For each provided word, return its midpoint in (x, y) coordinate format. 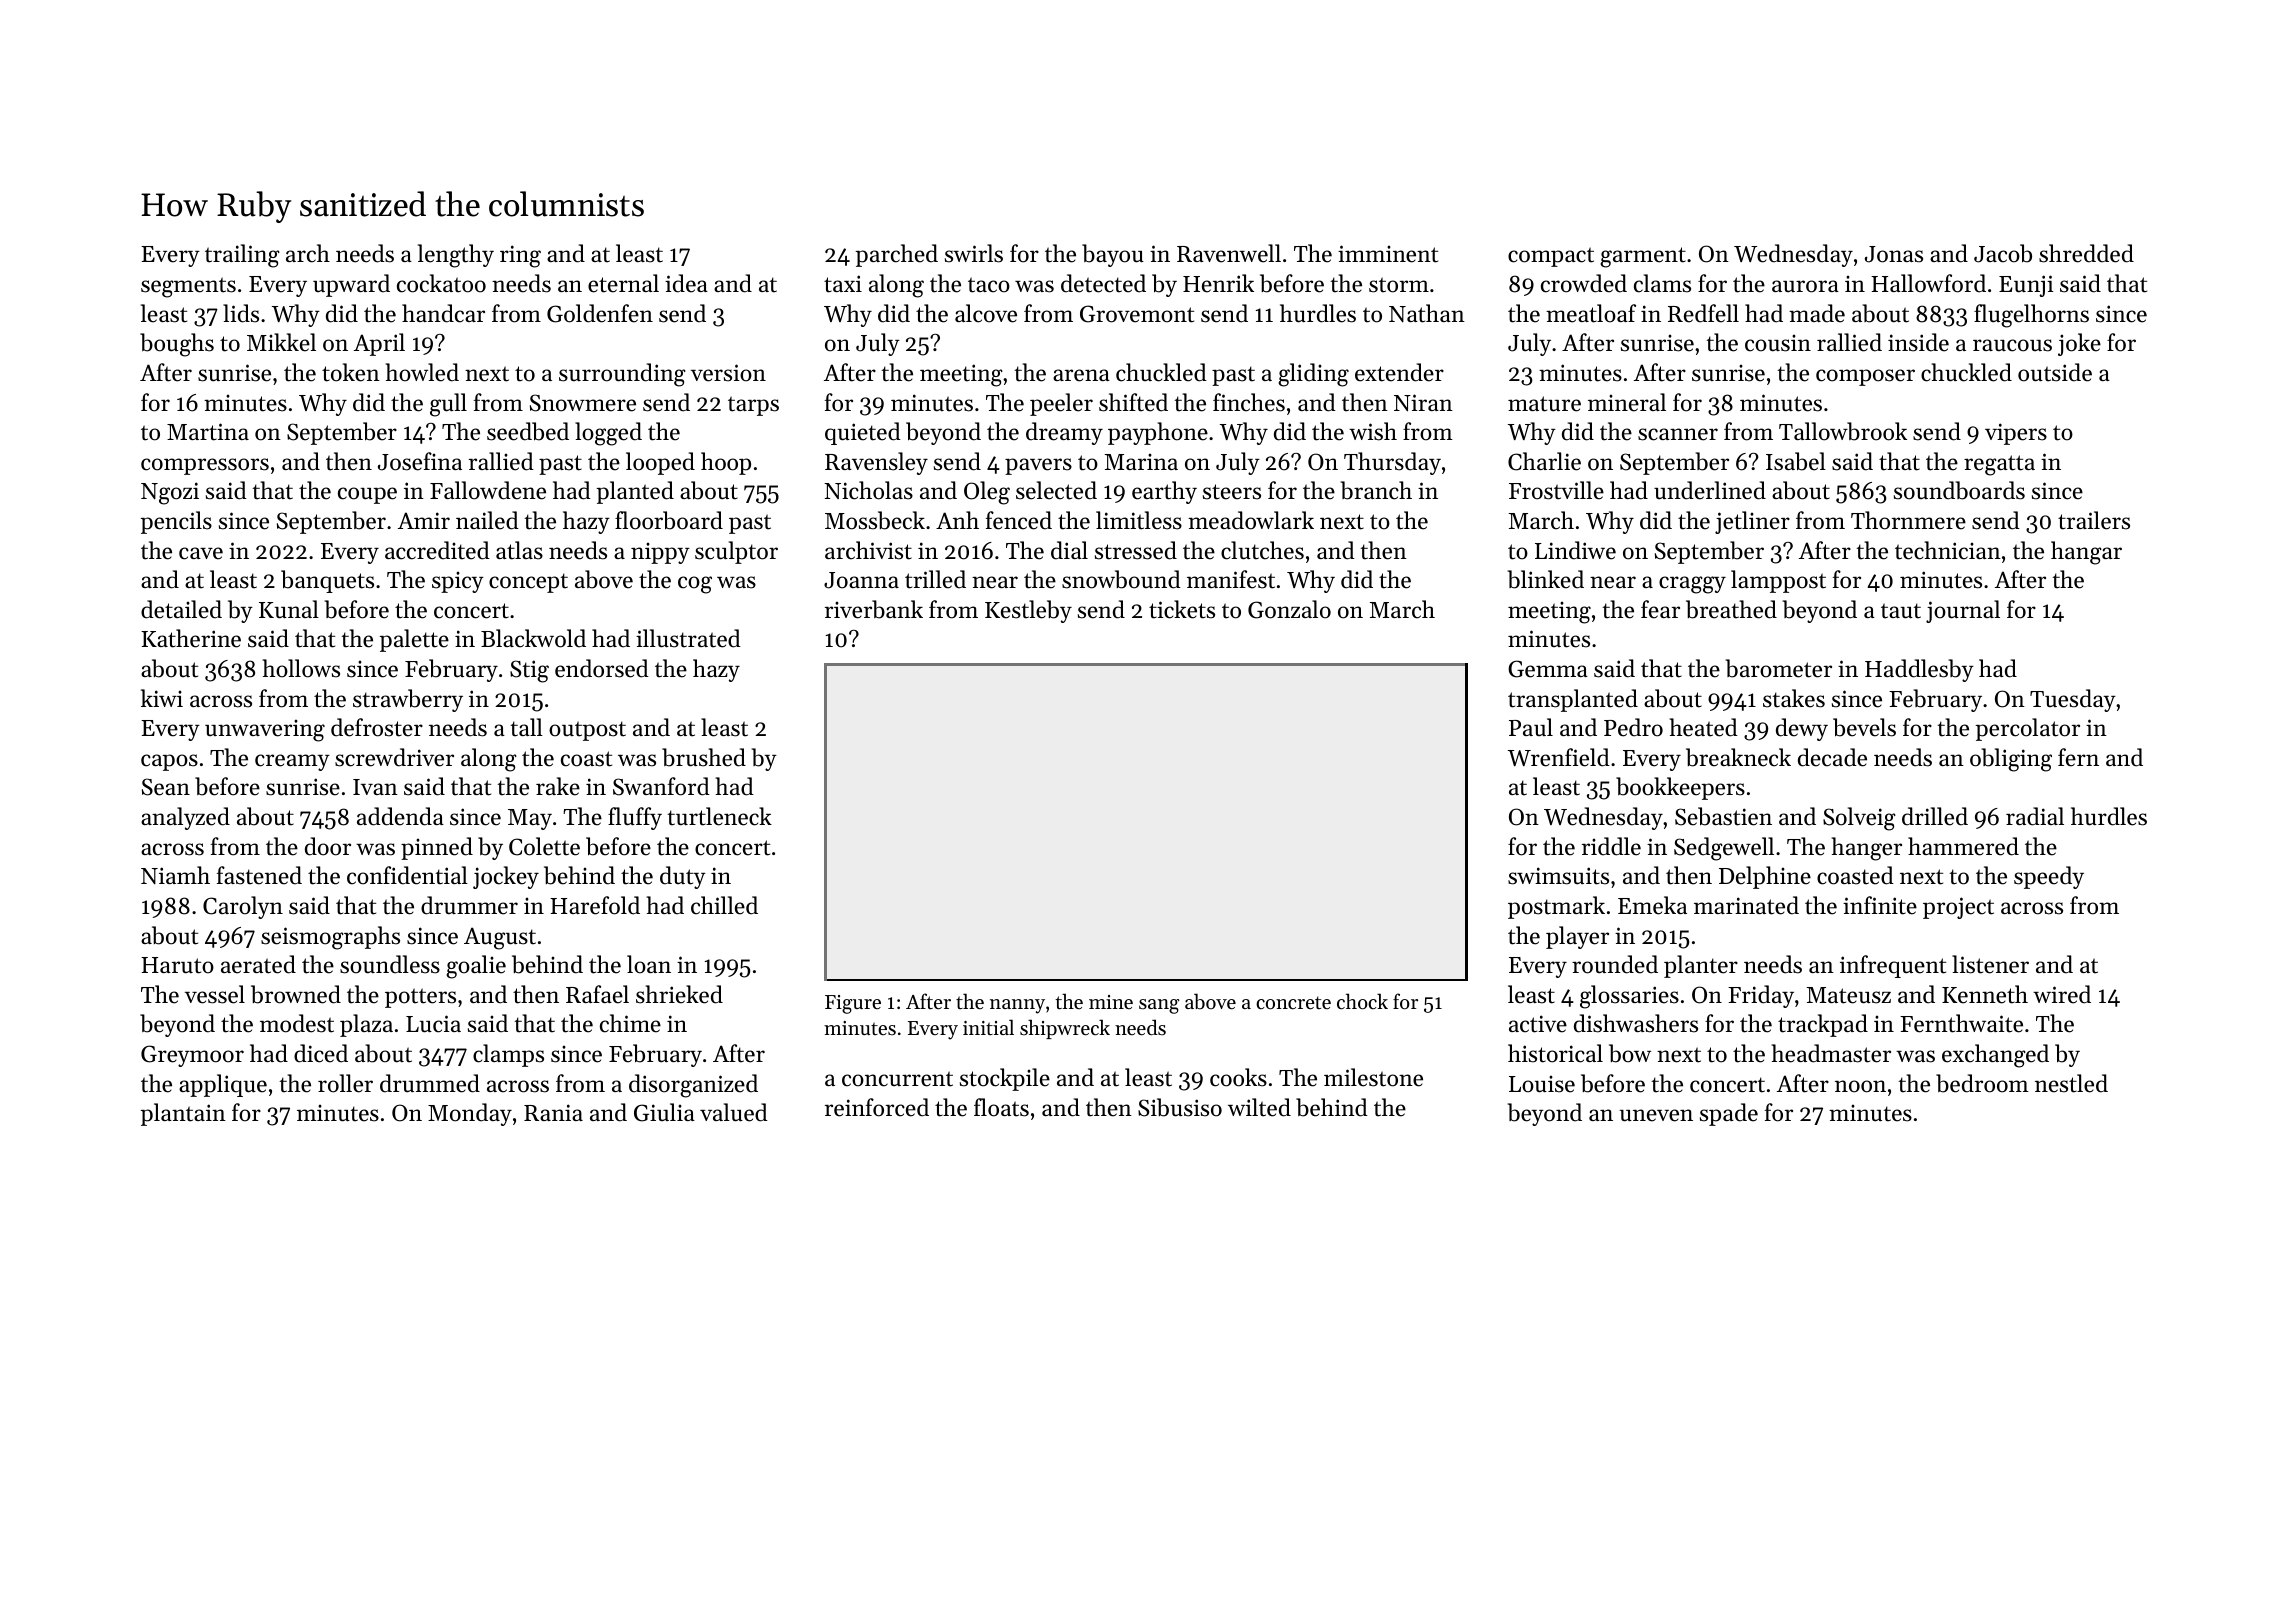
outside (2055, 372)
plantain (183, 1114)
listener (1990, 964)
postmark (1556, 907)
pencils (176, 522)
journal (1963, 611)
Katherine (191, 638)
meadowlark (1251, 520)
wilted (1259, 1107)
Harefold (595, 905)
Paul (1531, 727)
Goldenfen (600, 313)
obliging (2011, 760)
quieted (863, 433)
